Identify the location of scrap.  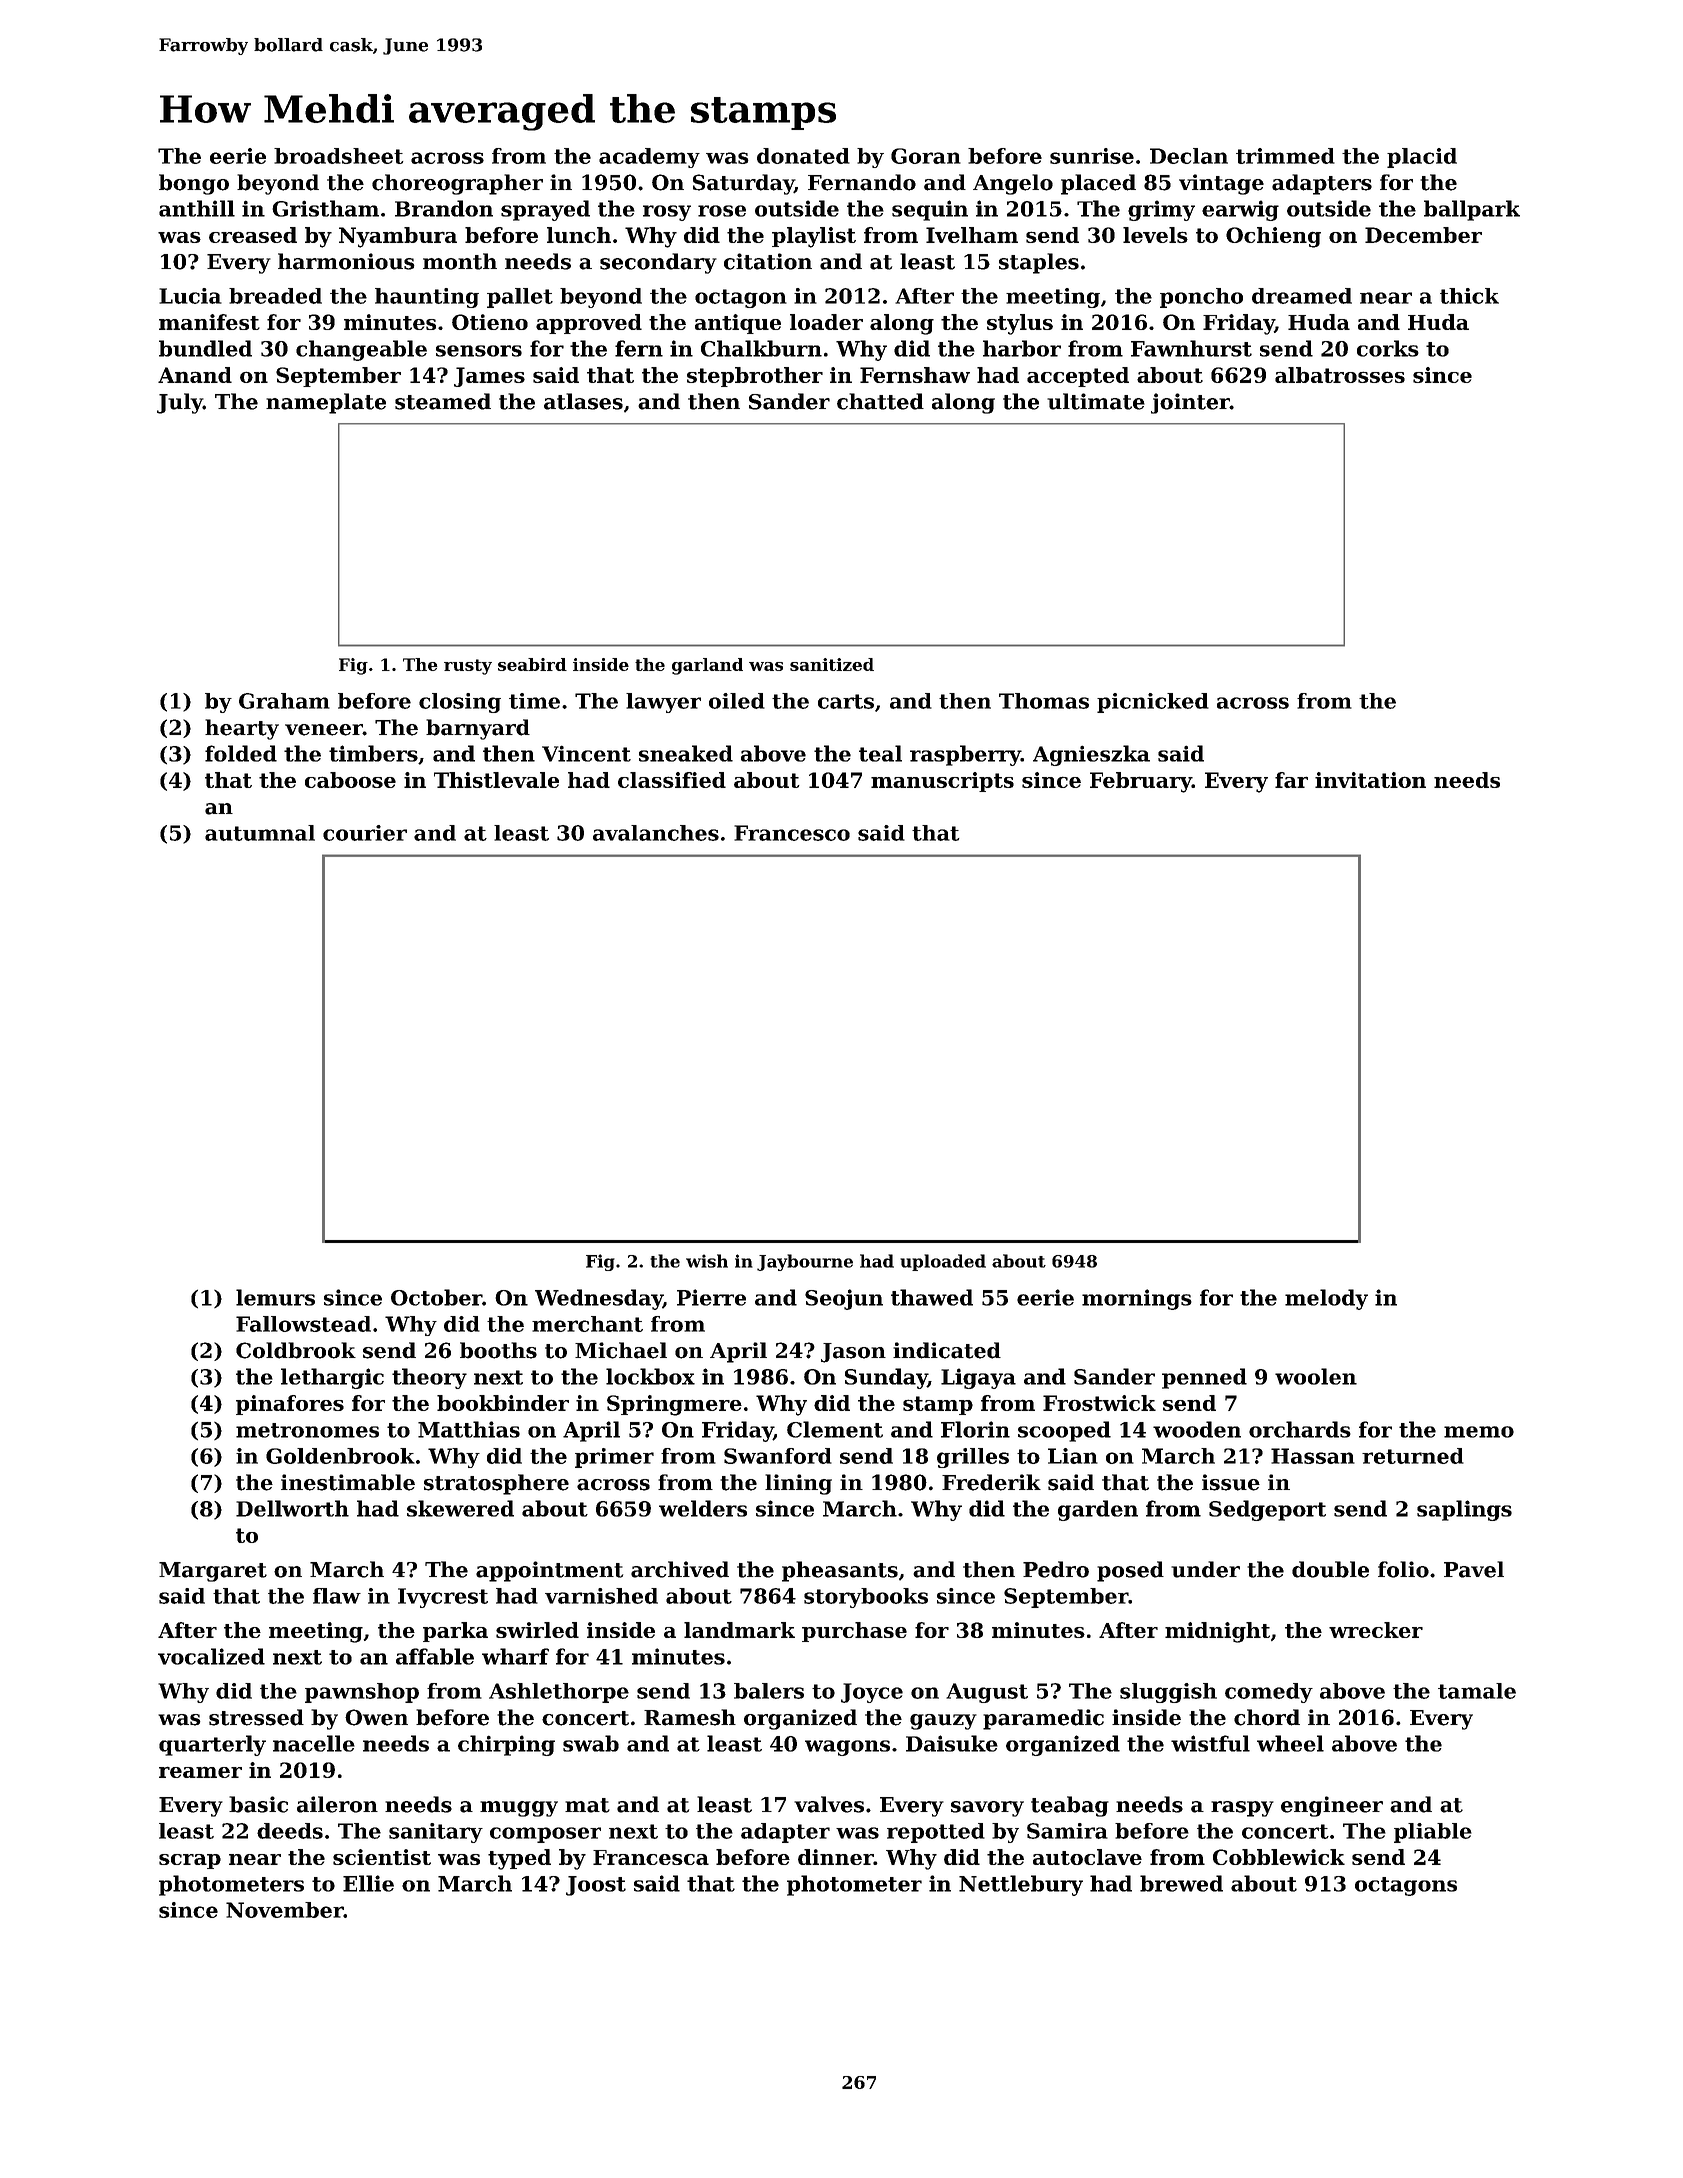
(190, 1861).
